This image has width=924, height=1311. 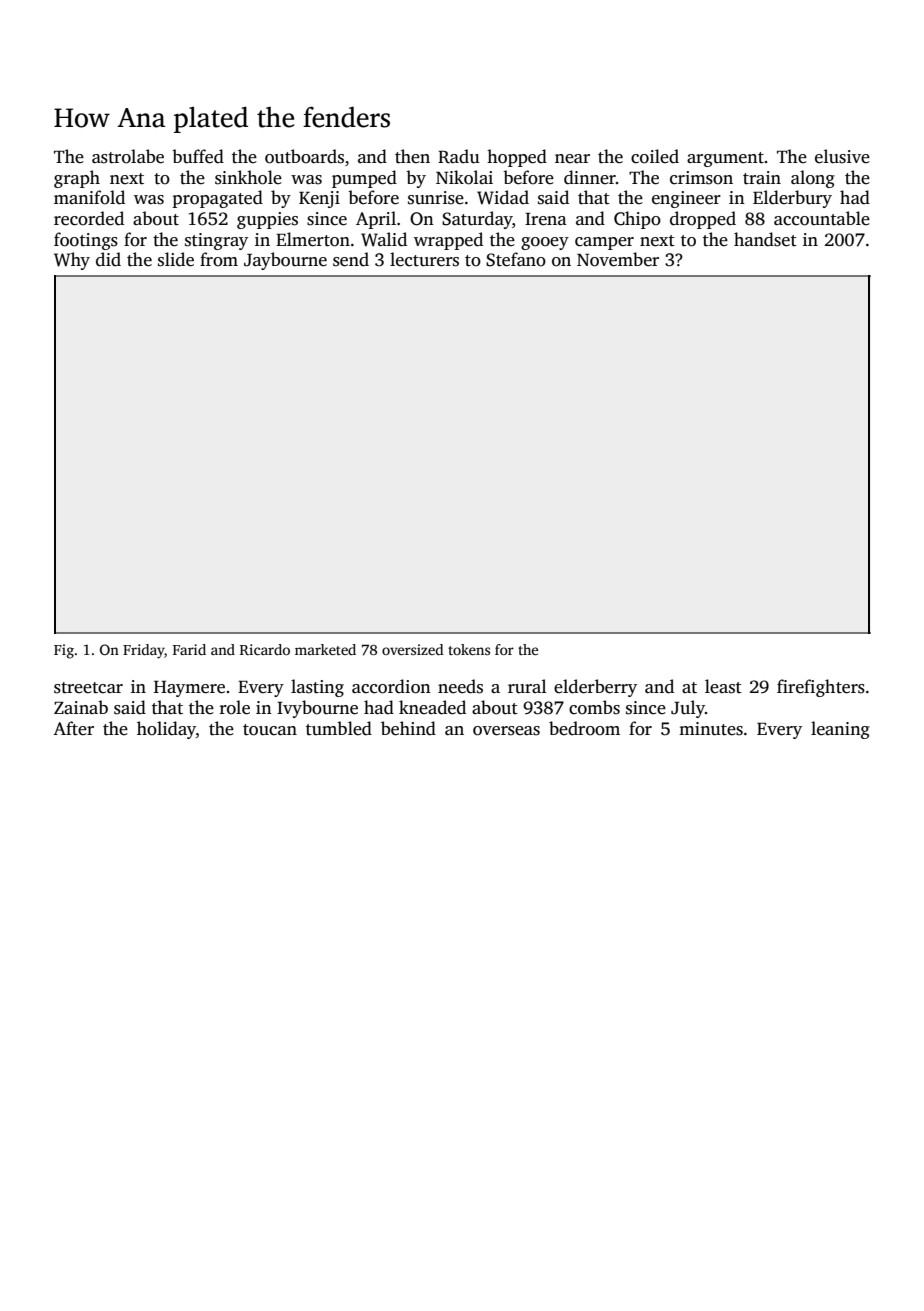 What do you see at coordinates (217, 199) in the image?
I see `propagated` at bounding box center [217, 199].
